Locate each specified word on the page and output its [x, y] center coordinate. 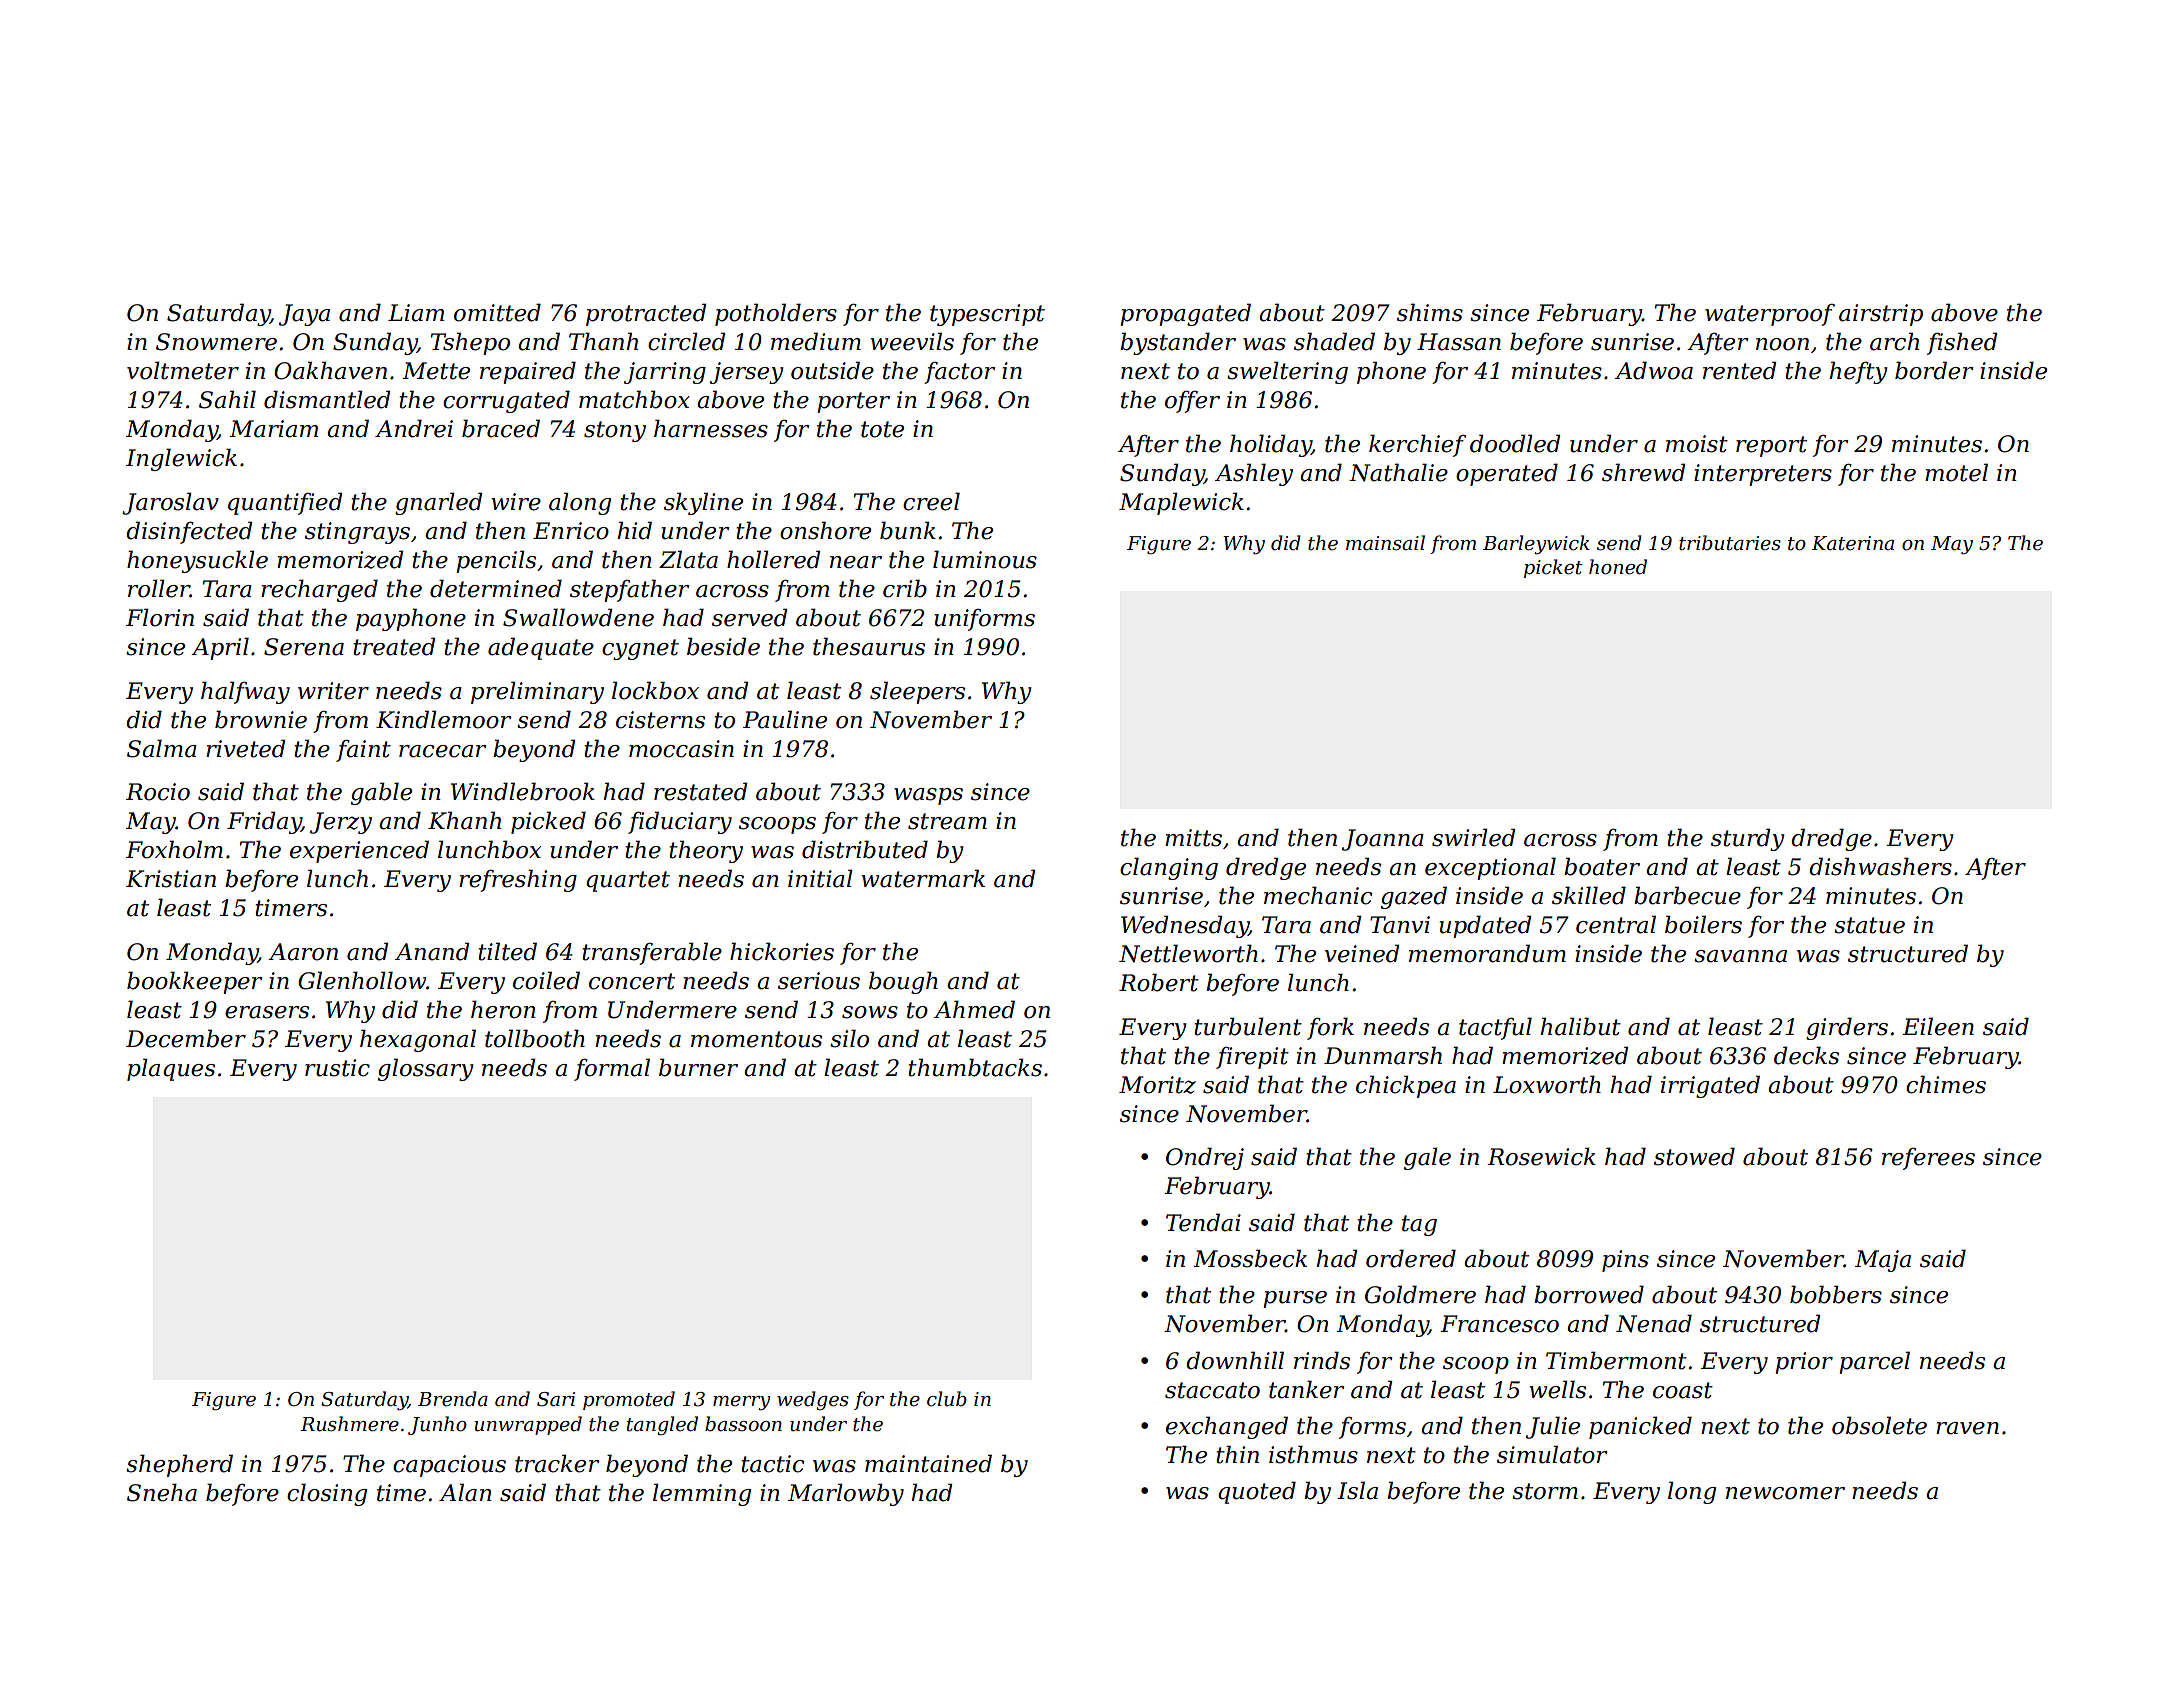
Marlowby [846, 1494]
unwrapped [528, 1425]
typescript [987, 315]
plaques [171, 1069]
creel [931, 501]
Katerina [1852, 543]
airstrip [1881, 315]
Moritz [1157, 1085]
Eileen [1938, 1026]
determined [496, 588]
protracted [646, 314]
